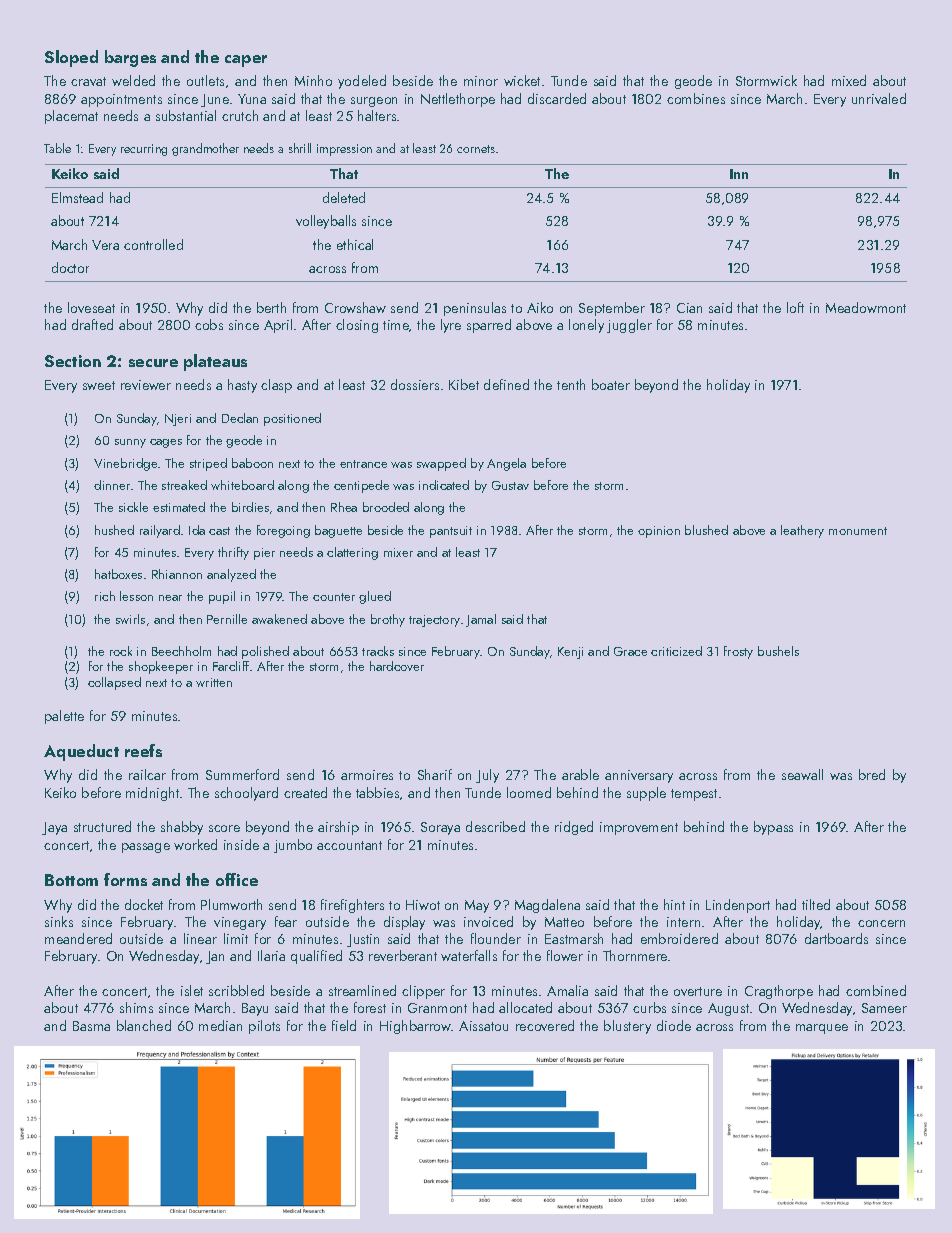 This image has width=952, height=1233. Describe the element at coordinates (876, 990) in the image. I see `combined` at that location.
